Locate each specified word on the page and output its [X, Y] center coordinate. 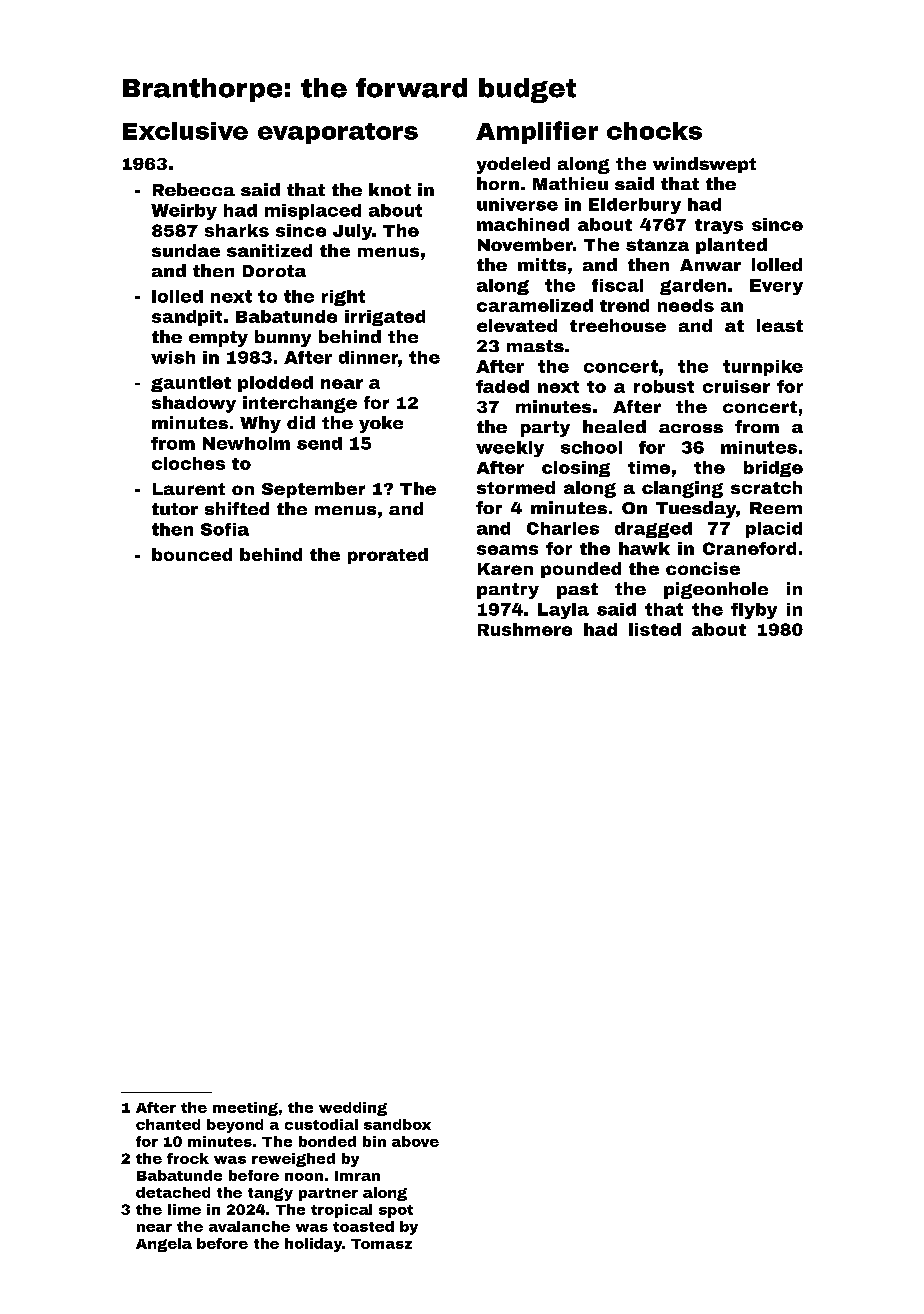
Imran [357, 1176]
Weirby [184, 212]
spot [396, 1211]
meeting [245, 1109]
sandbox [397, 1124]
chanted [168, 1124]
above [415, 1141]
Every [776, 287]
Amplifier [537, 132]
